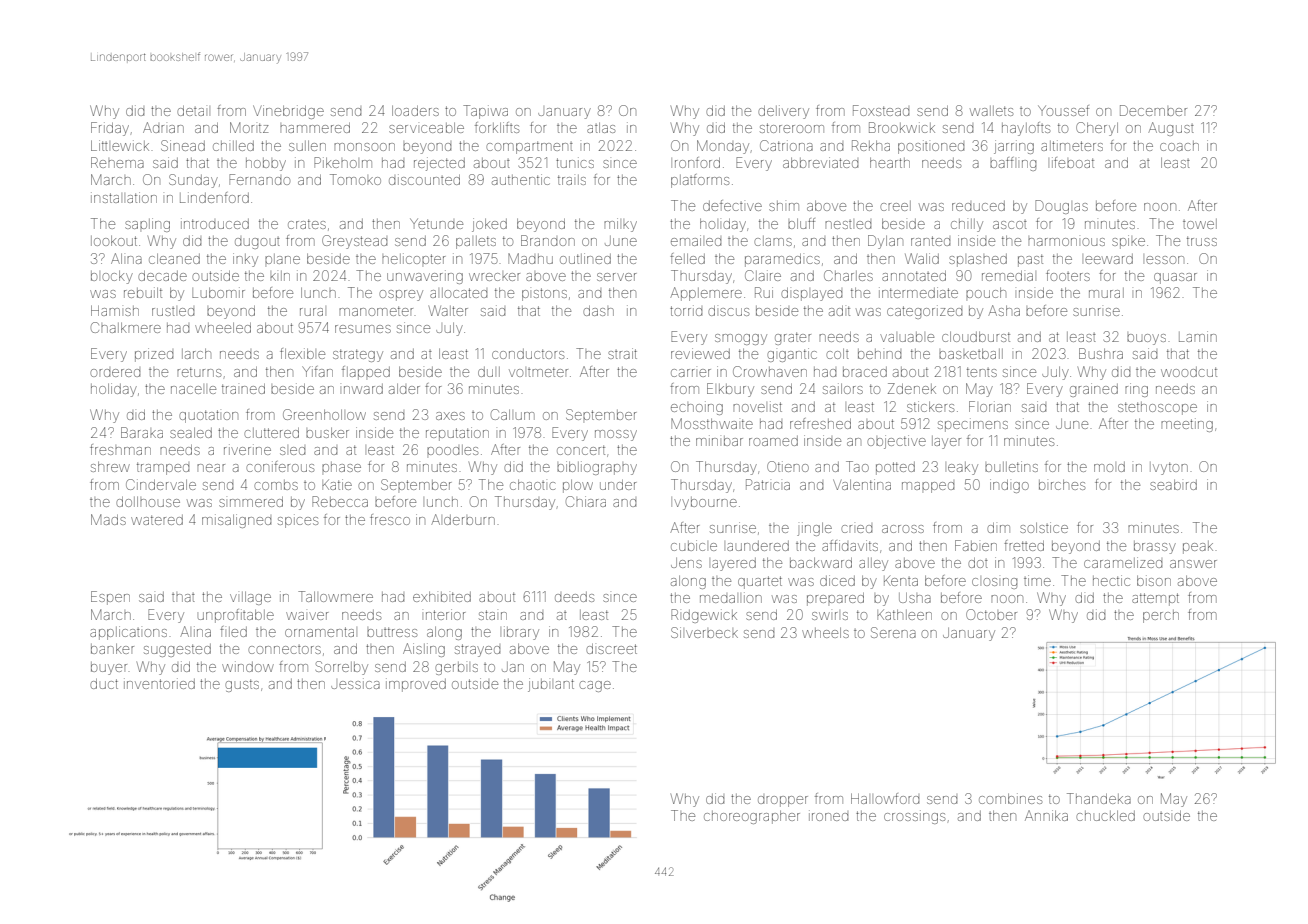 This page has height=924, width=1308. I want to click on Youssef, so click(1063, 110).
